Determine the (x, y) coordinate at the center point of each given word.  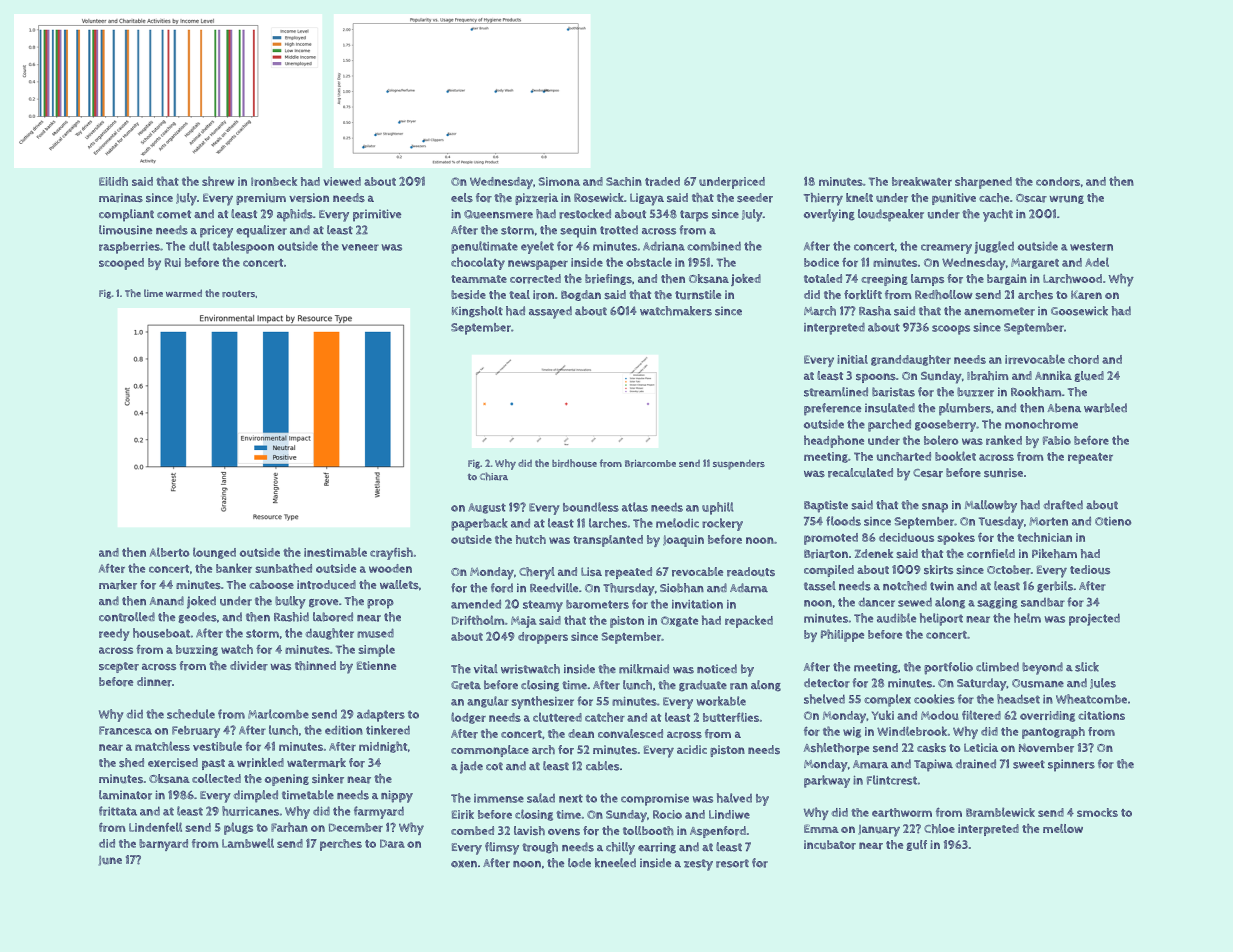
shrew (218, 181)
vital (486, 668)
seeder (755, 198)
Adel (1097, 262)
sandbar (1043, 602)
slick (1087, 667)
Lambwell (248, 843)
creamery (946, 249)
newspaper (538, 265)
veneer (360, 247)
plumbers (965, 409)
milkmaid (644, 669)
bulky (290, 602)
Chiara (494, 476)
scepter (119, 667)
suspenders (739, 465)
